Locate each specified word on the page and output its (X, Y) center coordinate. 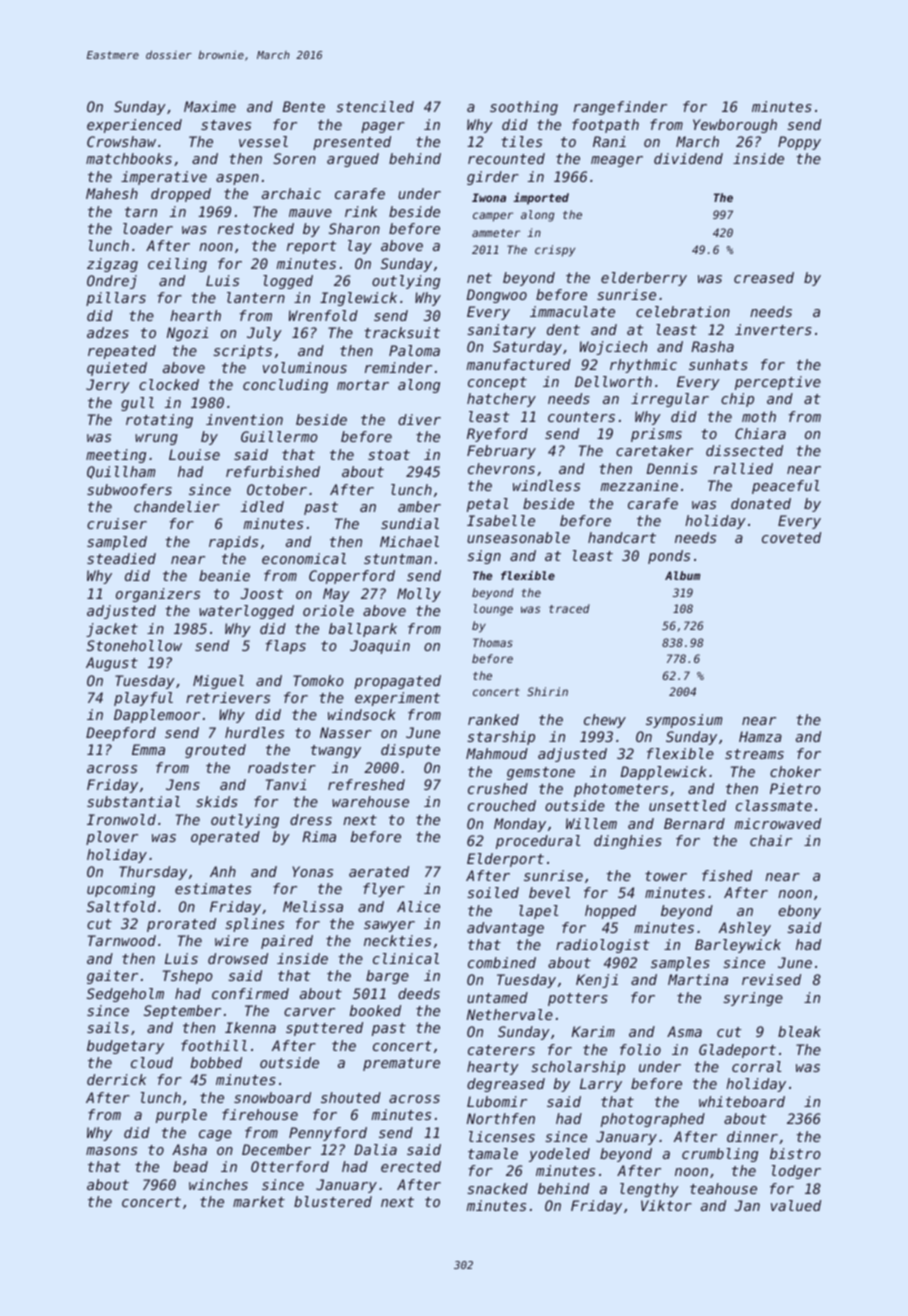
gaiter (112, 977)
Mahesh (112, 193)
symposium (684, 721)
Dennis (672, 468)
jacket (112, 630)
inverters (773, 329)
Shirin (547, 691)
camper (493, 217)
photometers (621, 790)
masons (111, 1151)
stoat (389, 455)
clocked (169, 384)
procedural (538, 842)
